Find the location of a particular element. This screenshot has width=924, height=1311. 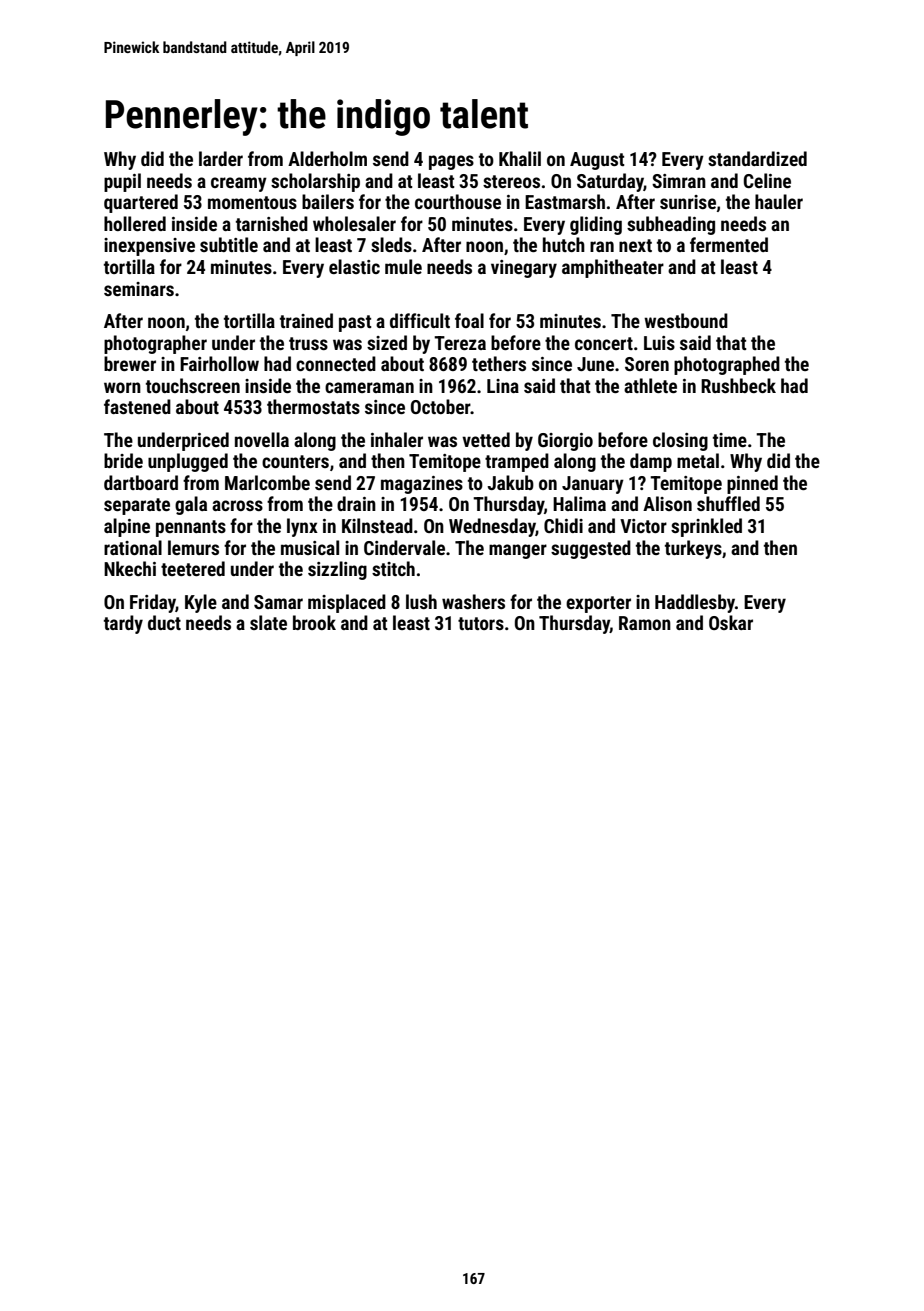

fastened is located at coordinates (137, 406).
